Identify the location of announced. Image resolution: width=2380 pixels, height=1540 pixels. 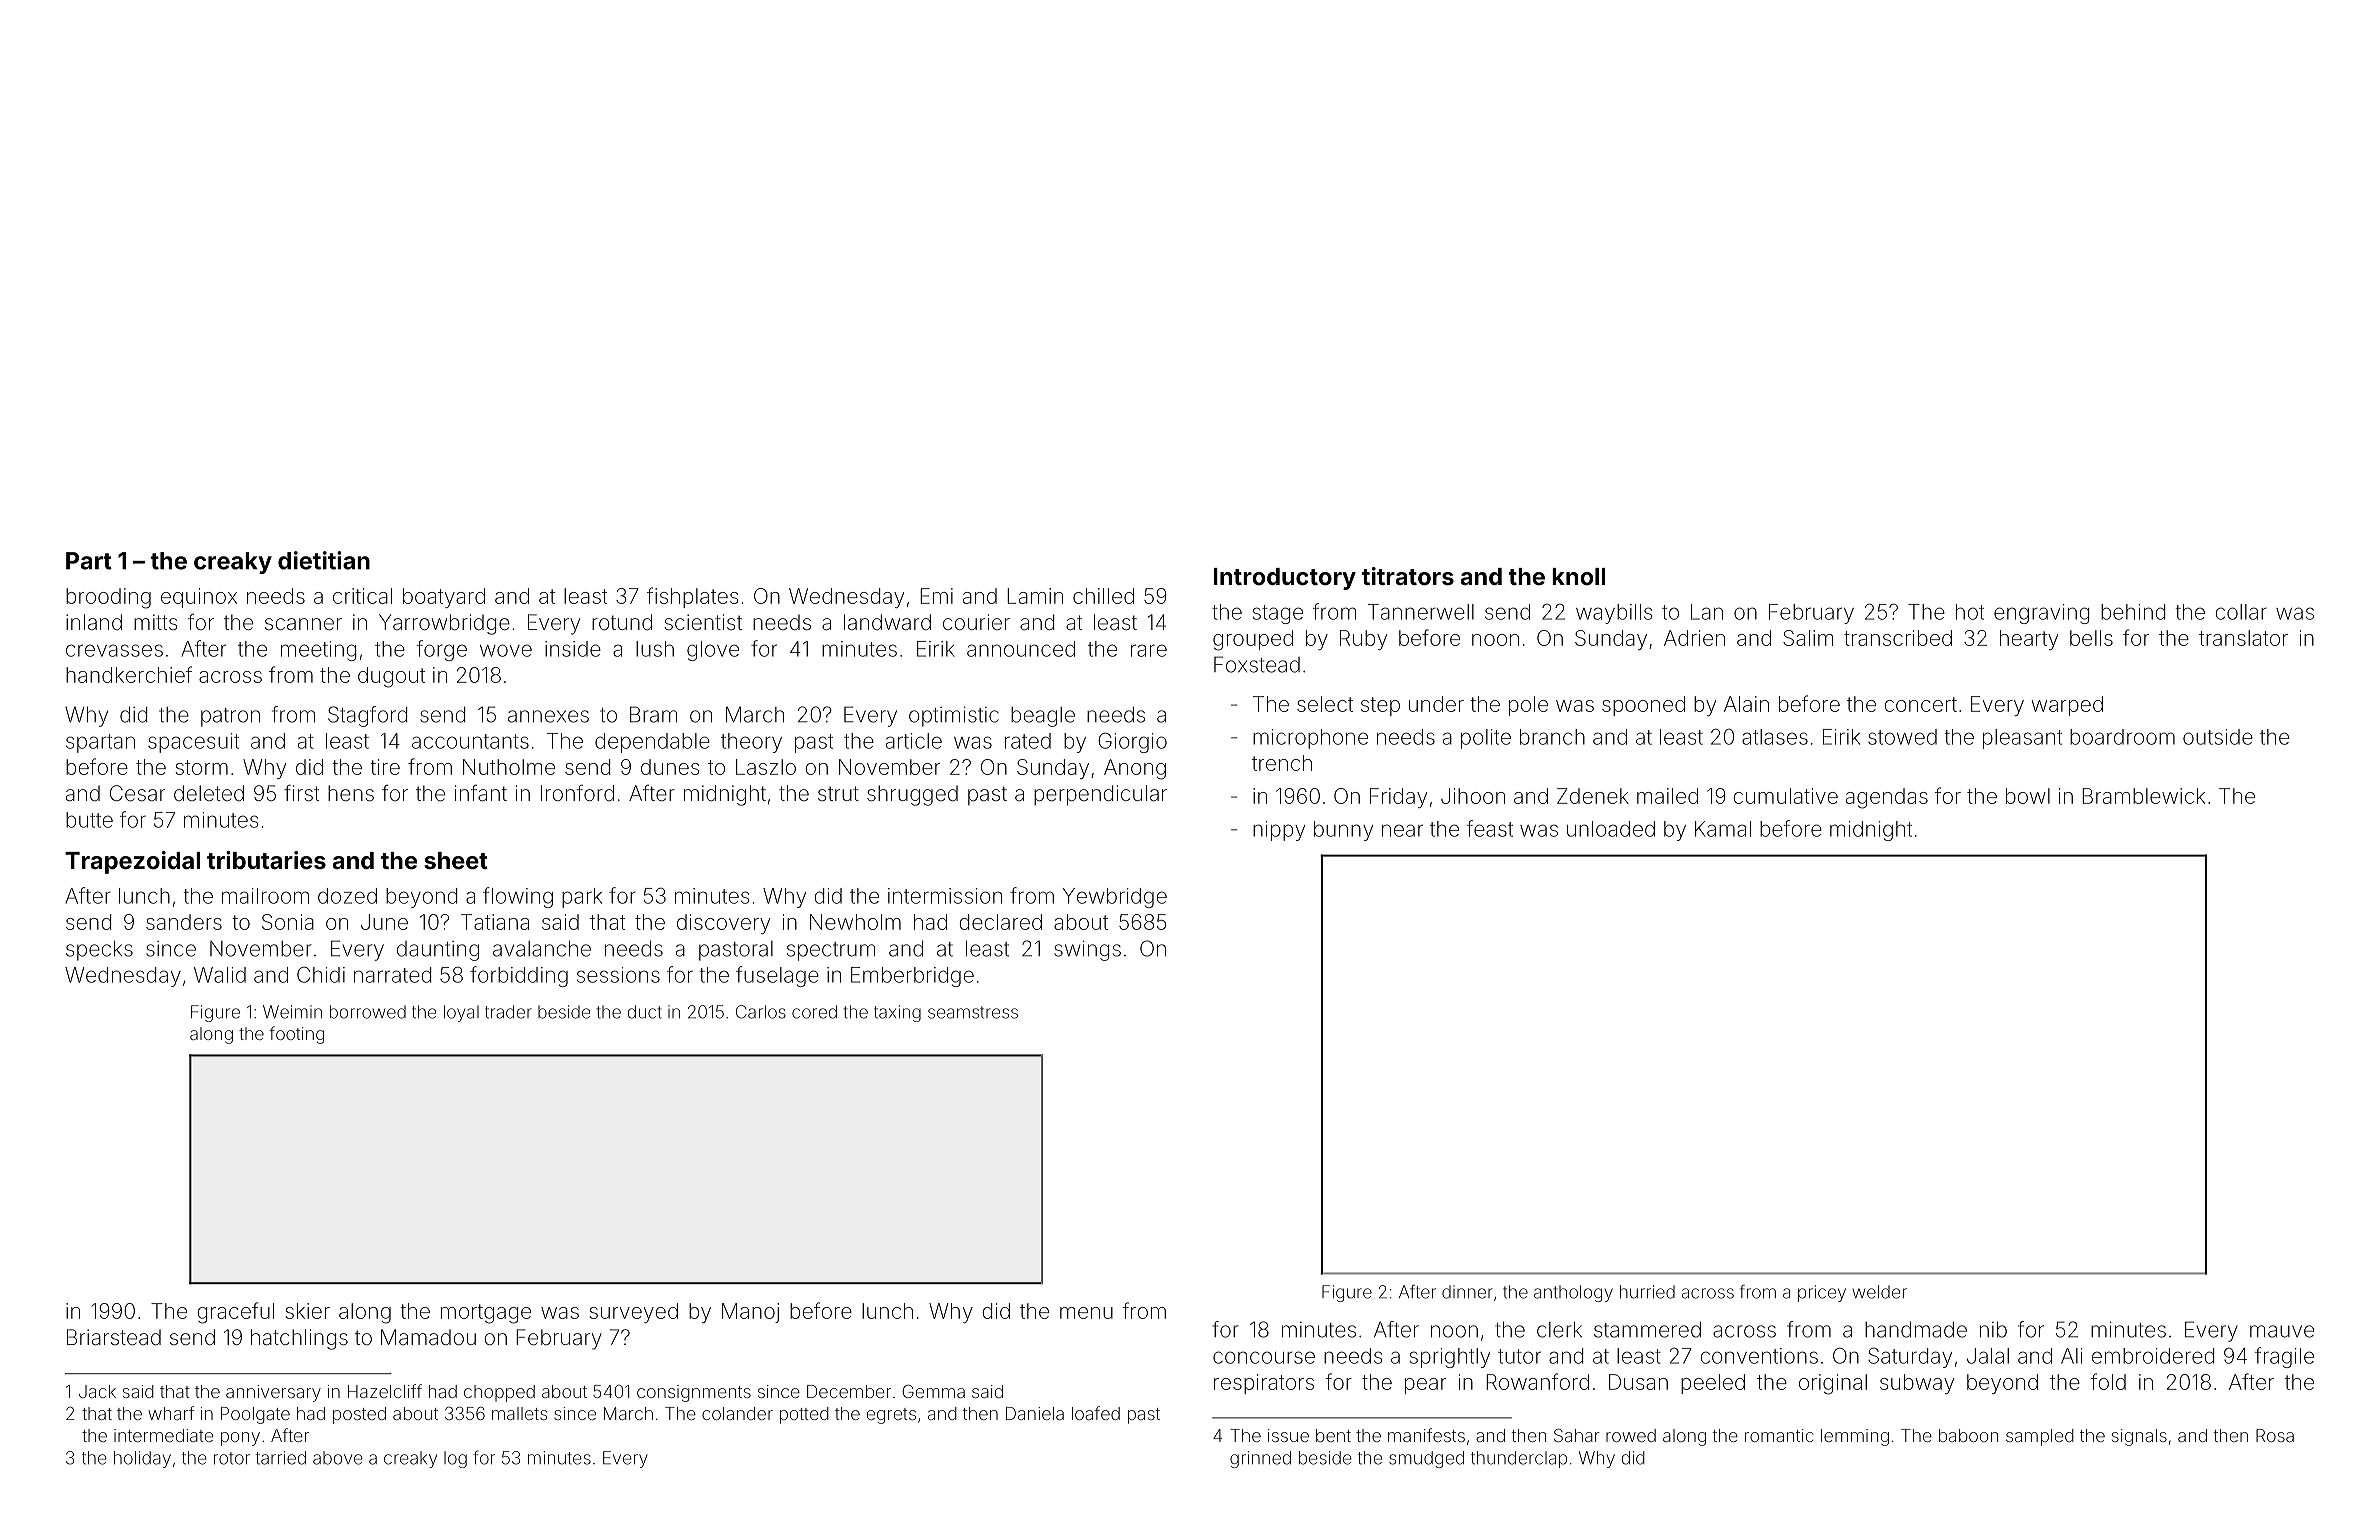
(1021, 649).
